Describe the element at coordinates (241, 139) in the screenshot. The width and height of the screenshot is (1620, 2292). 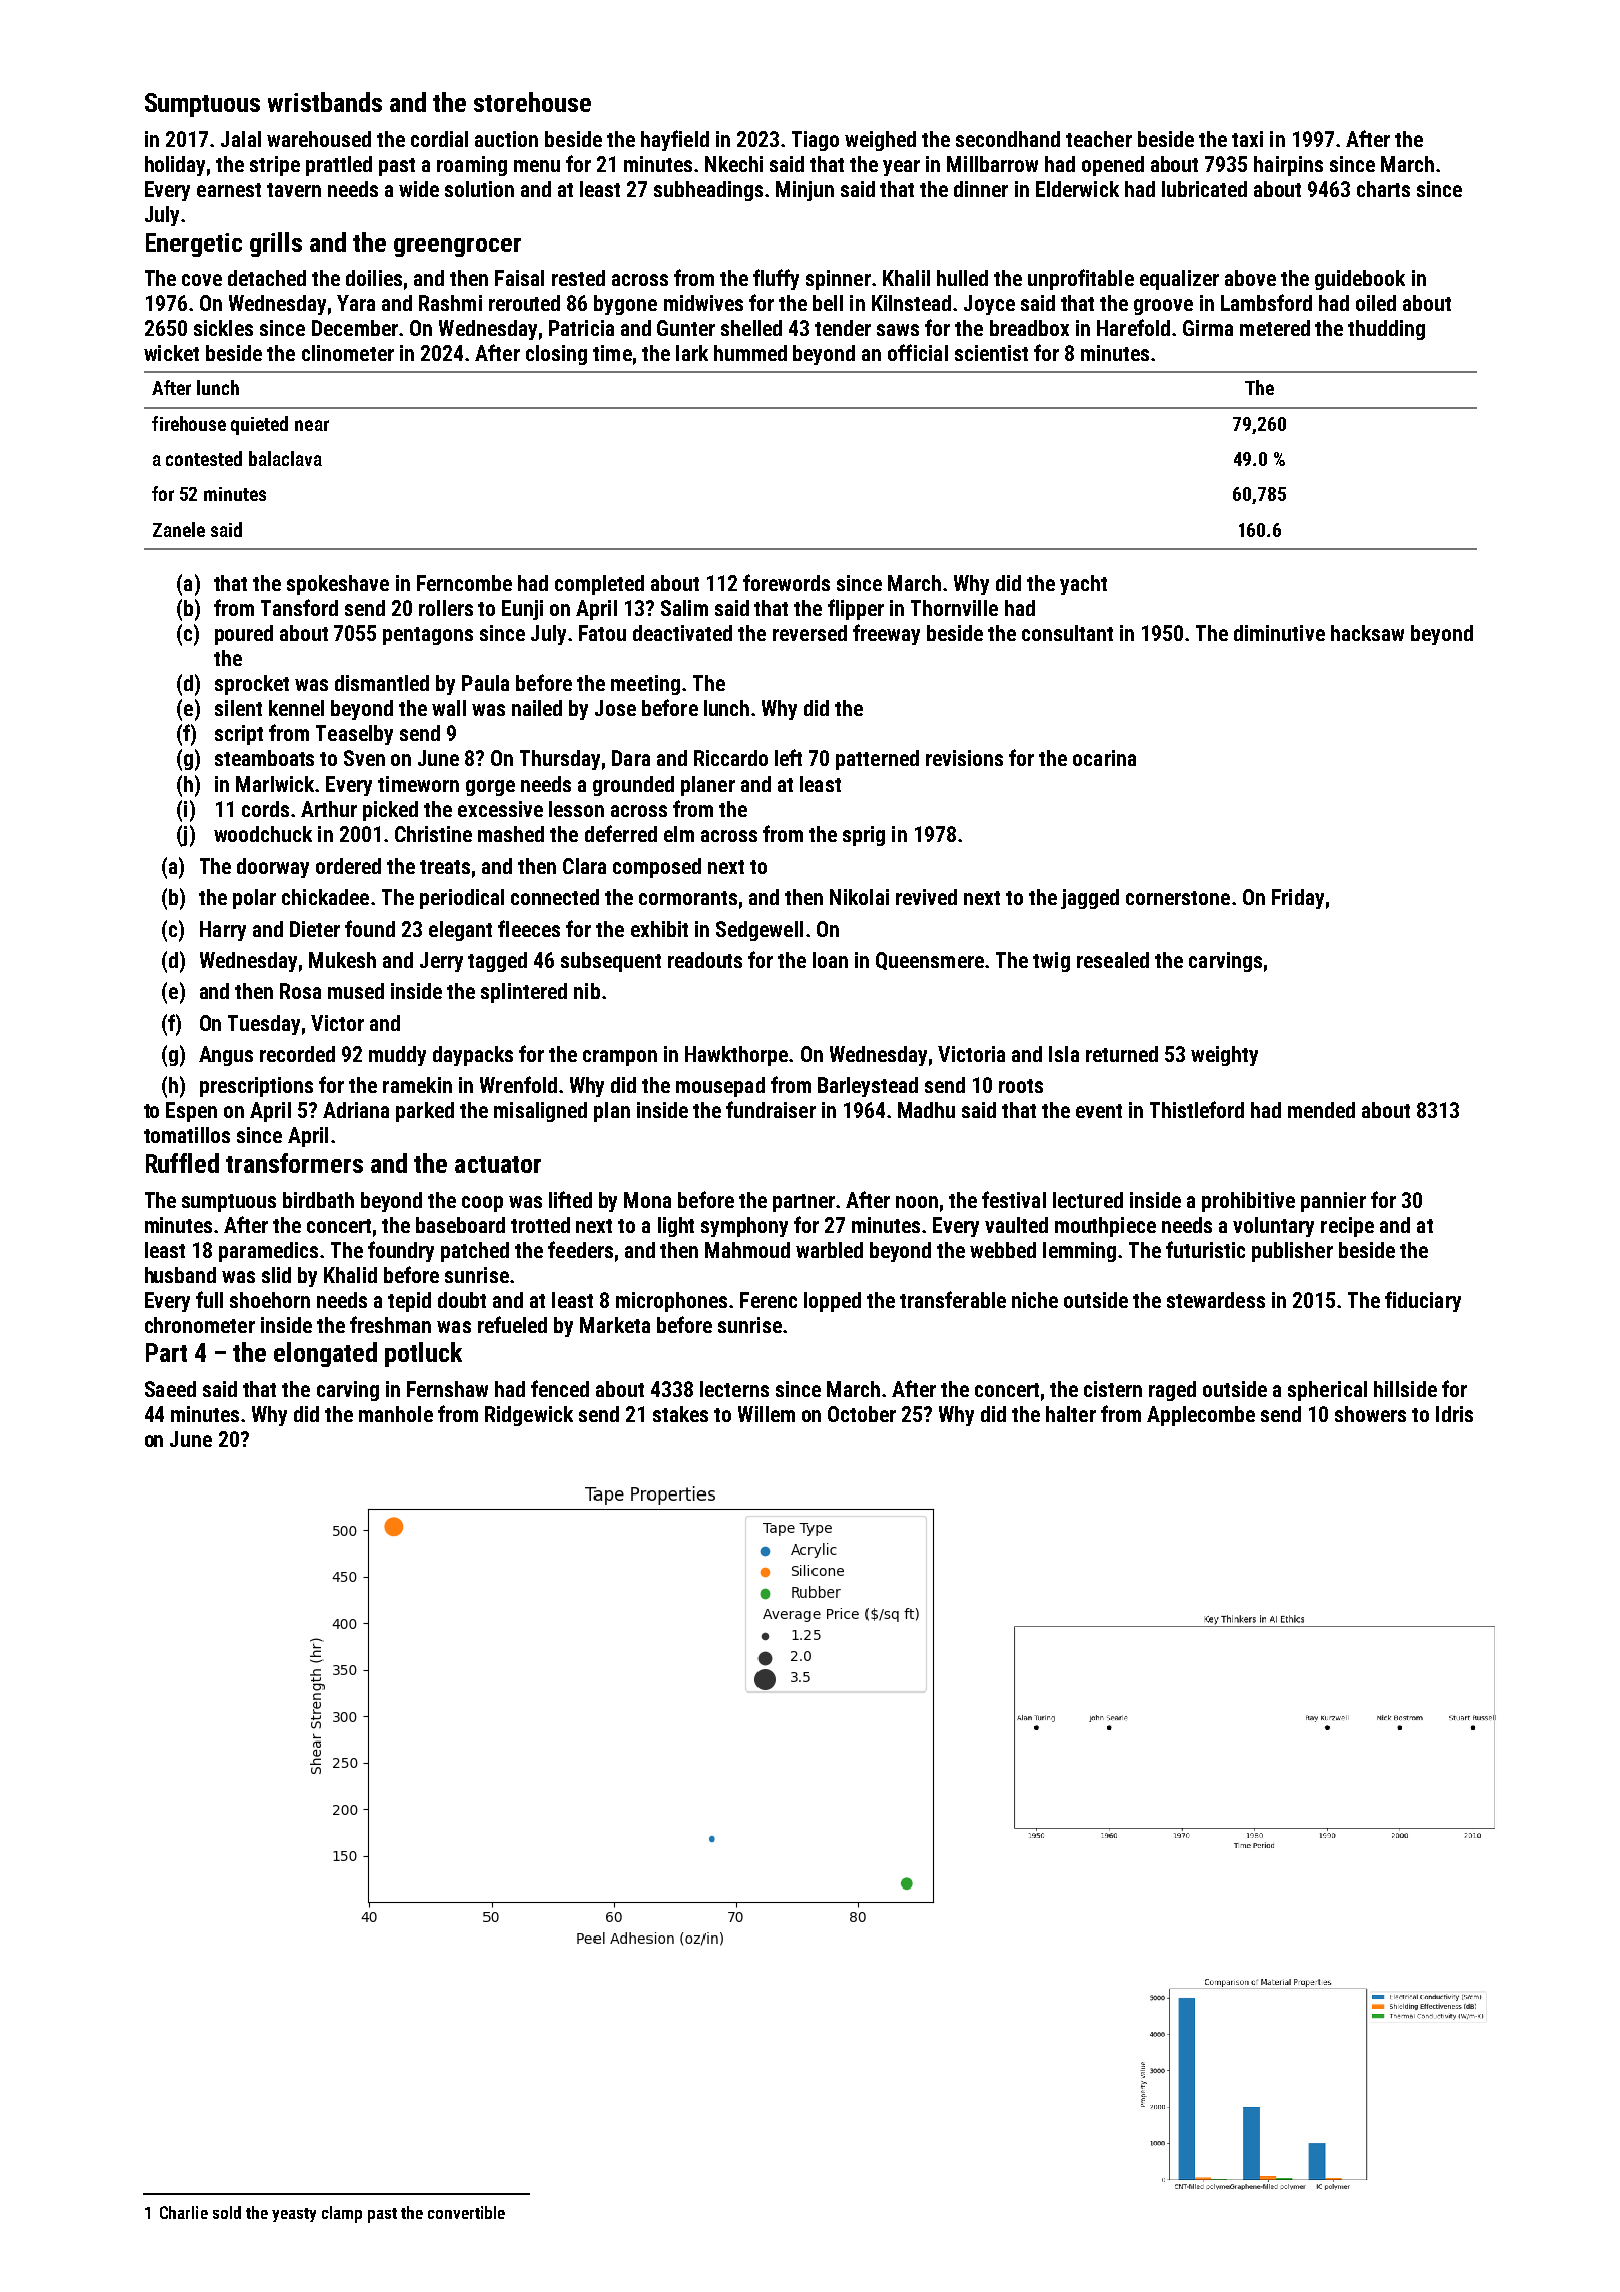
I see `Jalal` at that location.
